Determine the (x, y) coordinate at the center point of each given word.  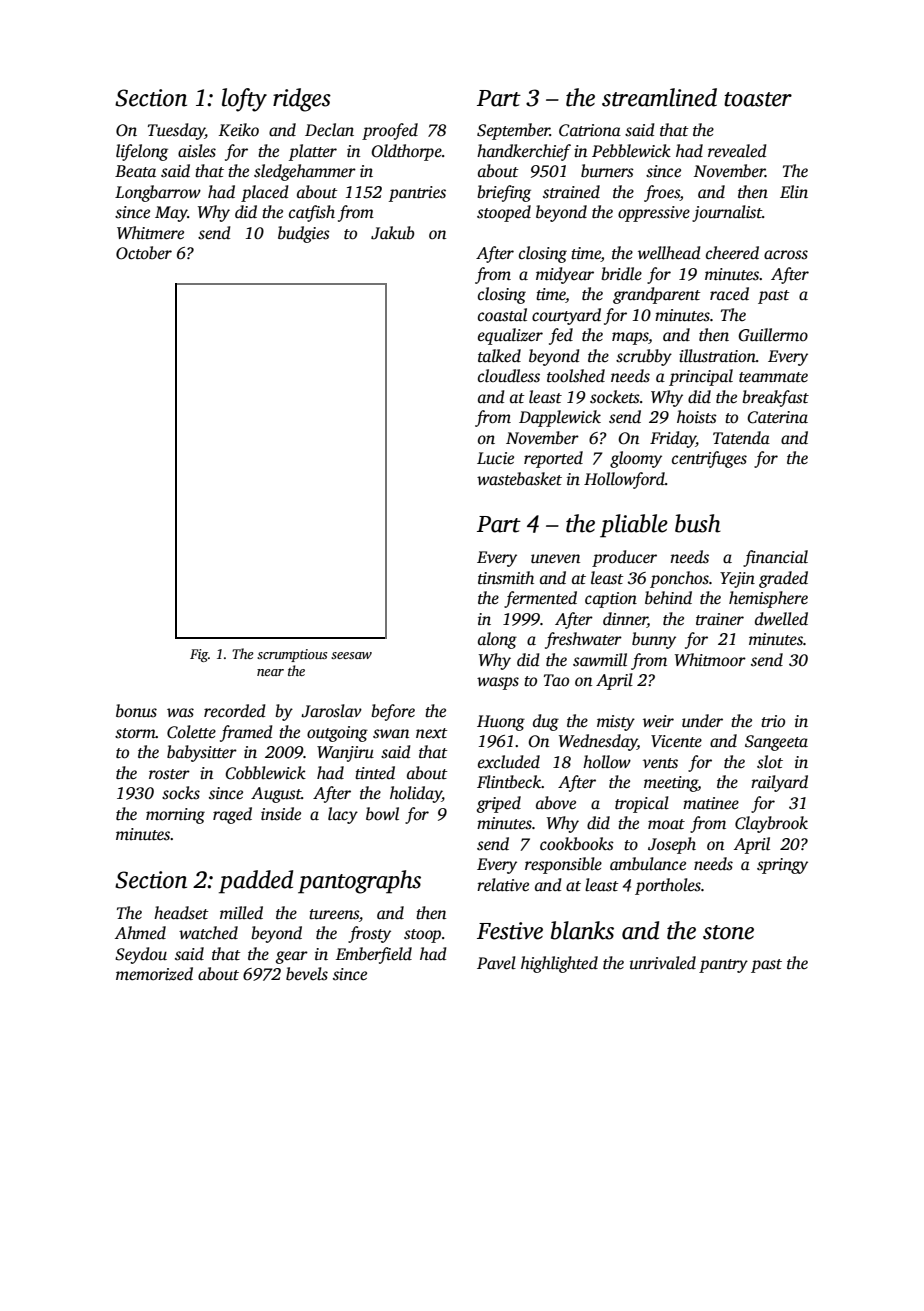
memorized (154, 974)
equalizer (510, 336)
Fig (199, 655)
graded (783, 579)
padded (256, 882)
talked (499, 356)
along (497, 640)
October (144, 253)
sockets (615, 397)
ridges (302, 100)
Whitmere (150, 233)
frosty (369, 934)
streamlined (659, 97)
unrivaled (663, 963)
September (513, 131)
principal (701, 377)
